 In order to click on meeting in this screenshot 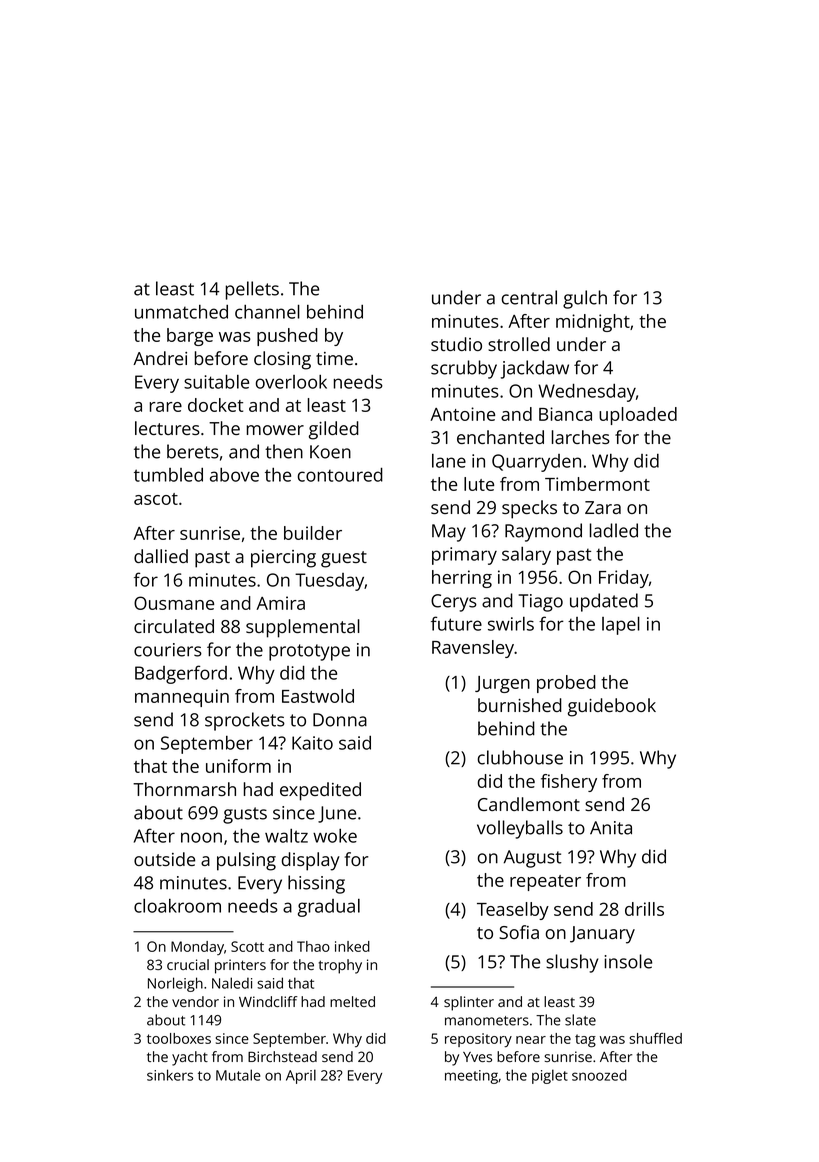, I will do `click(471, 1077)`.
